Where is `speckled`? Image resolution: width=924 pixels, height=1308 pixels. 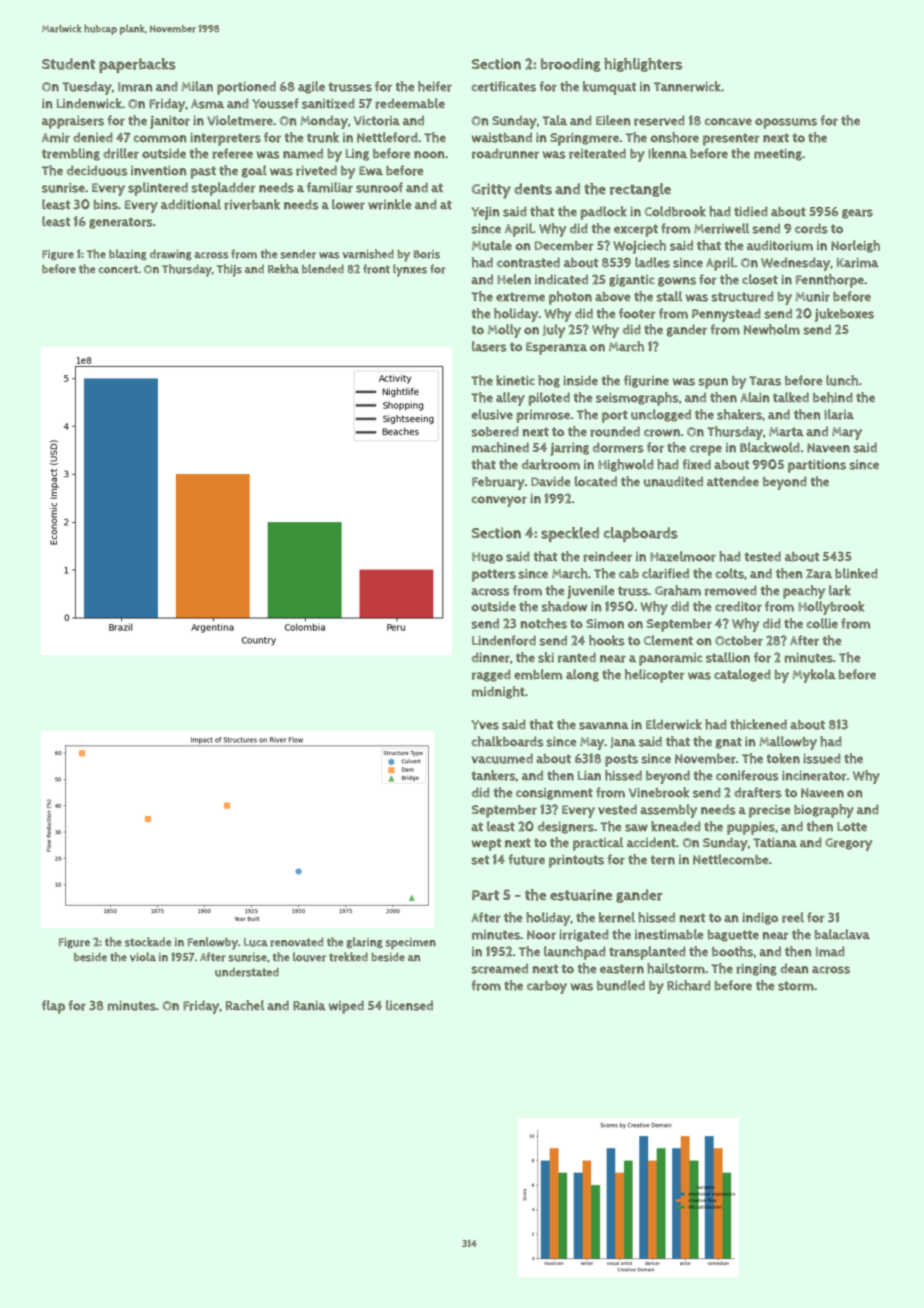 speckled is located at coordinates (570, 534).
